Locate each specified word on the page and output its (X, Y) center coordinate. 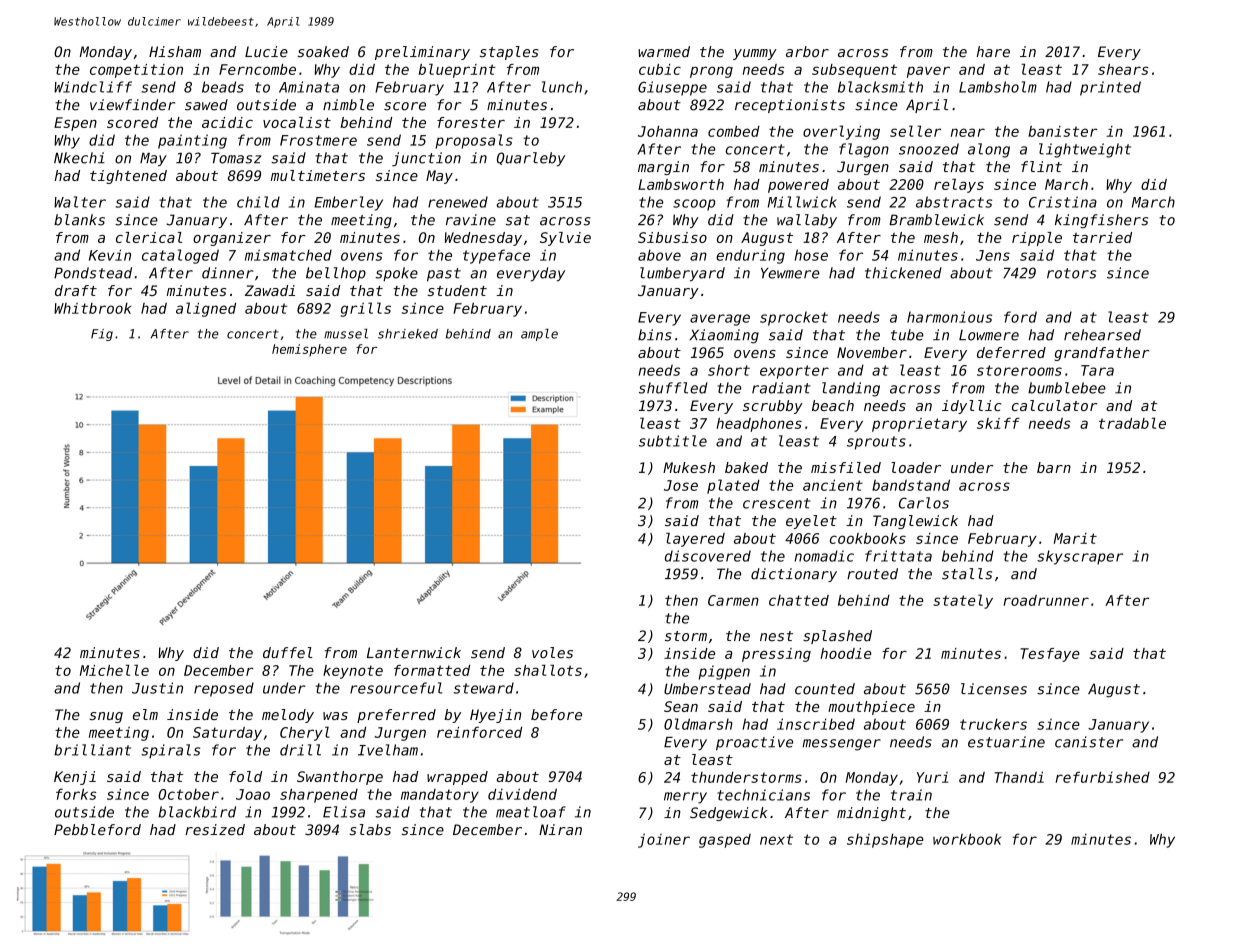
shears (1123, 69)
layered (695, 539)
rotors (1071, 273)
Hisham (175, 51)
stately (963, 601)
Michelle (114, 670)
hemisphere (309, 350)
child (258, 202)
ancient (833, 485)
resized (215, 829)
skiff (998, 423)
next (776, 839)
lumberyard (682, 274)
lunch (562, 87)
